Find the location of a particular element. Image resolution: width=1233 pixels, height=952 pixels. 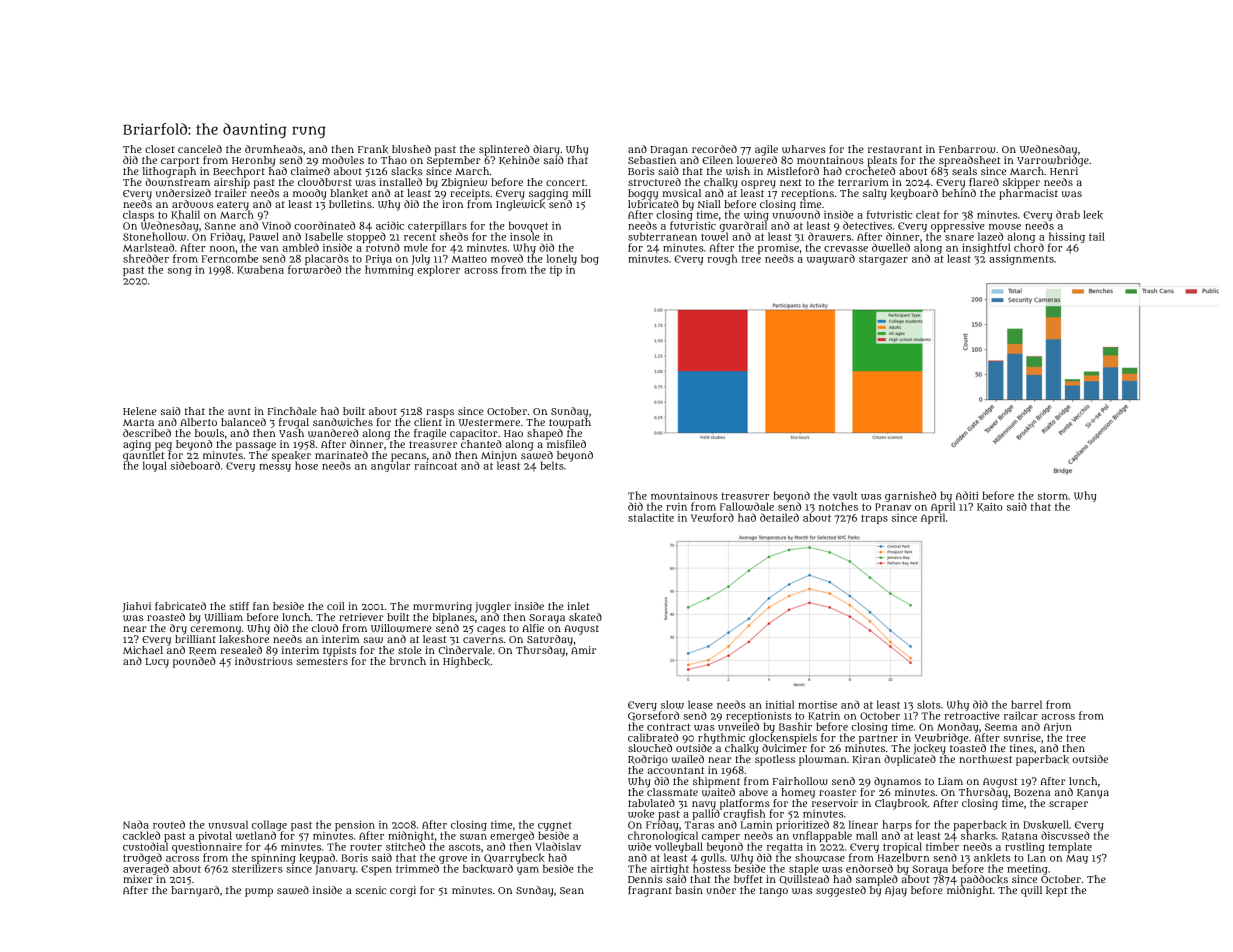

Helene is located at coordinates (139, 411).
